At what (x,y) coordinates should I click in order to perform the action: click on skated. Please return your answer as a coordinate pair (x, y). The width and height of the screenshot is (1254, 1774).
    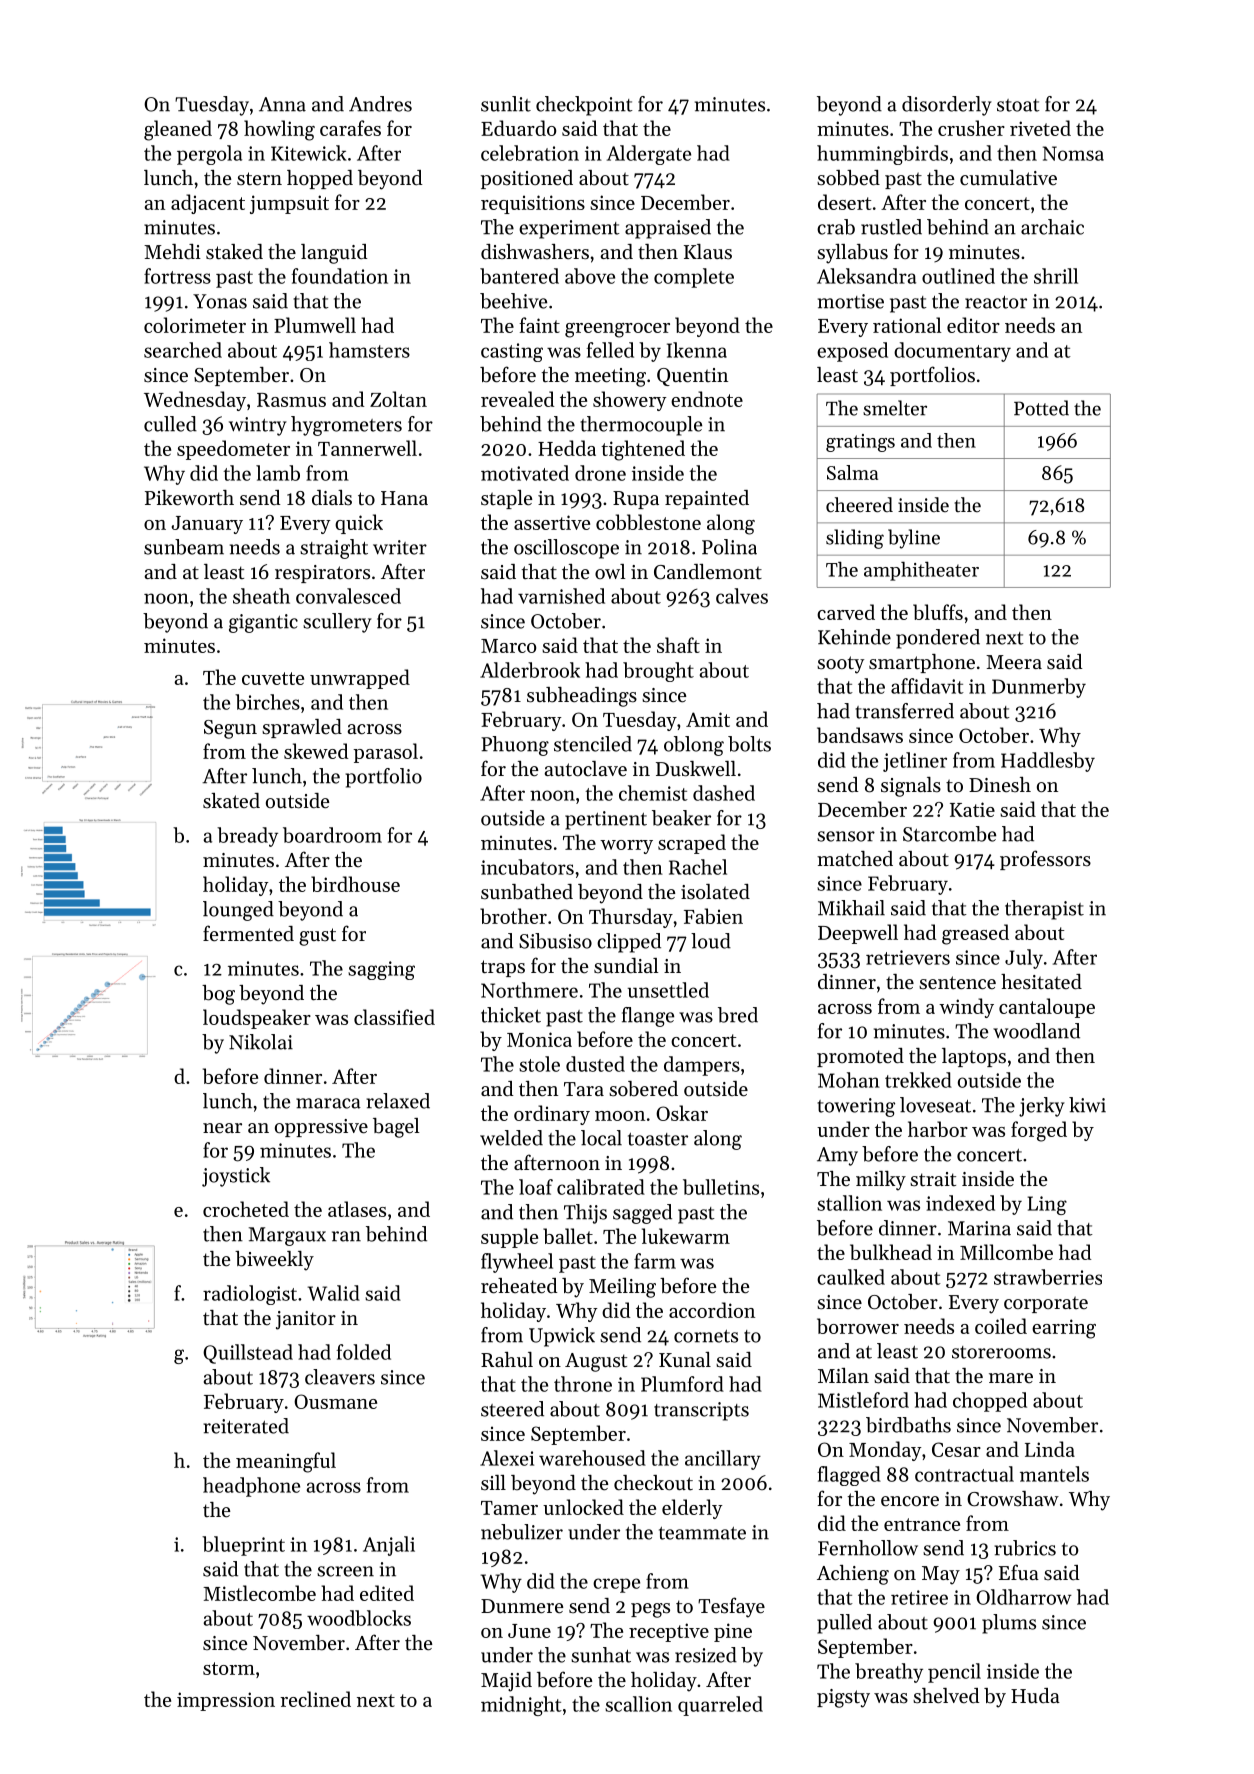
    Looking at the image, I should click on (231, 801).
